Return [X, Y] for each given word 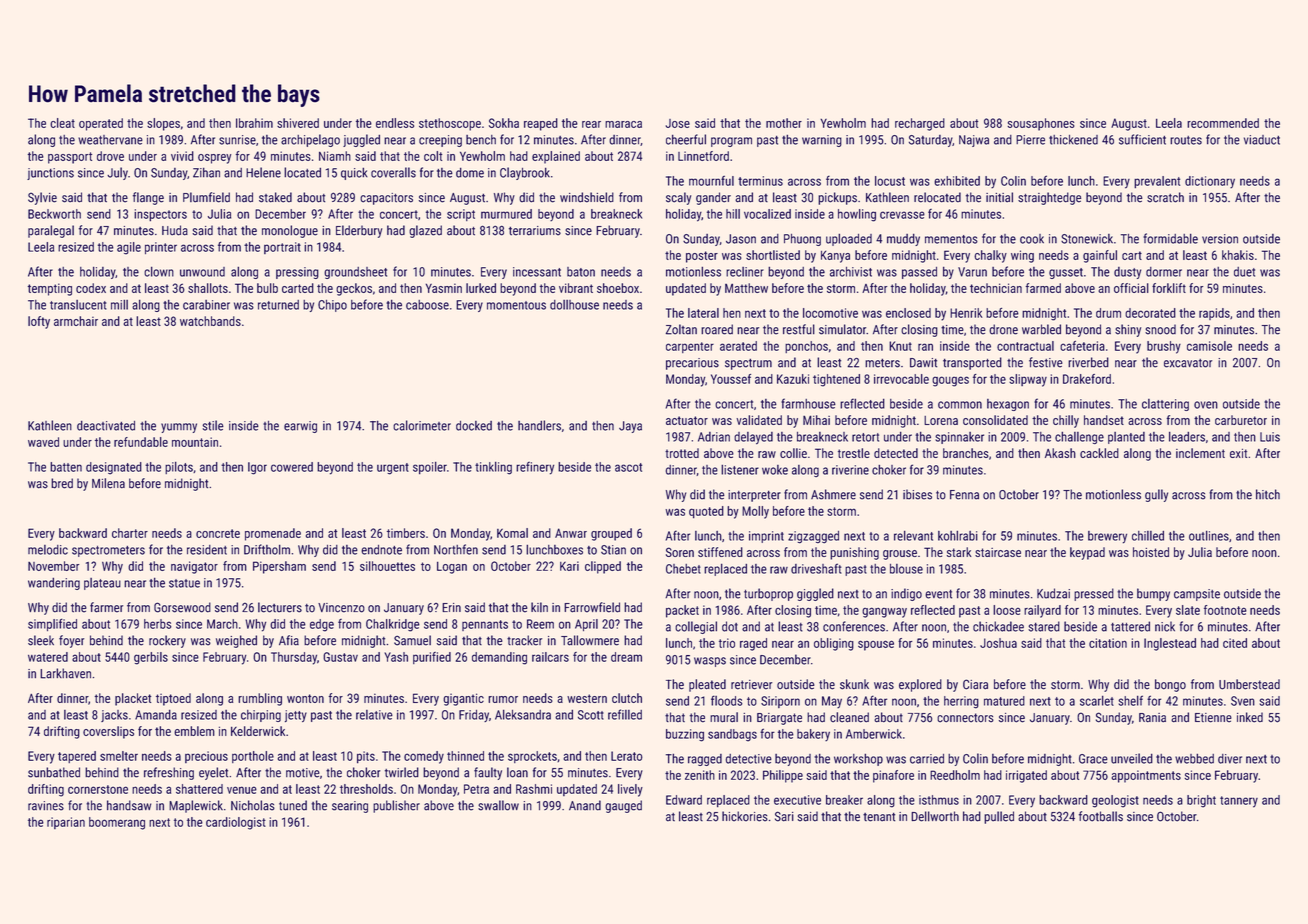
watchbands [210, 321]
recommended [1223, 123]
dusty [1127, 273]
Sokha [504, 123]
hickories [745, 816]
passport [70, 158]
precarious [692, 364]
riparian [66, 823]
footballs [1101, 816]
